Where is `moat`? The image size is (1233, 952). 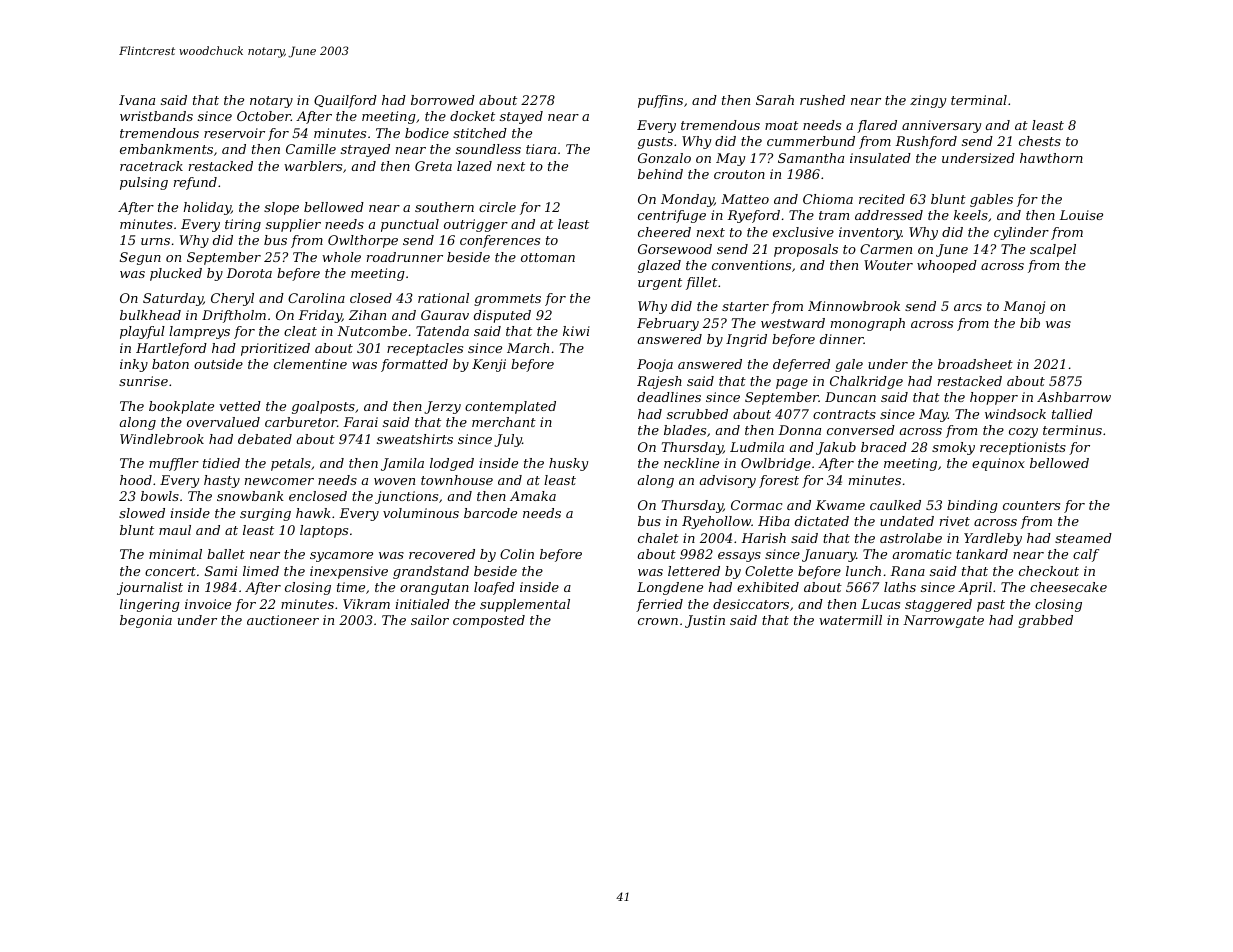 moat is located at coordinates (781, 125).
